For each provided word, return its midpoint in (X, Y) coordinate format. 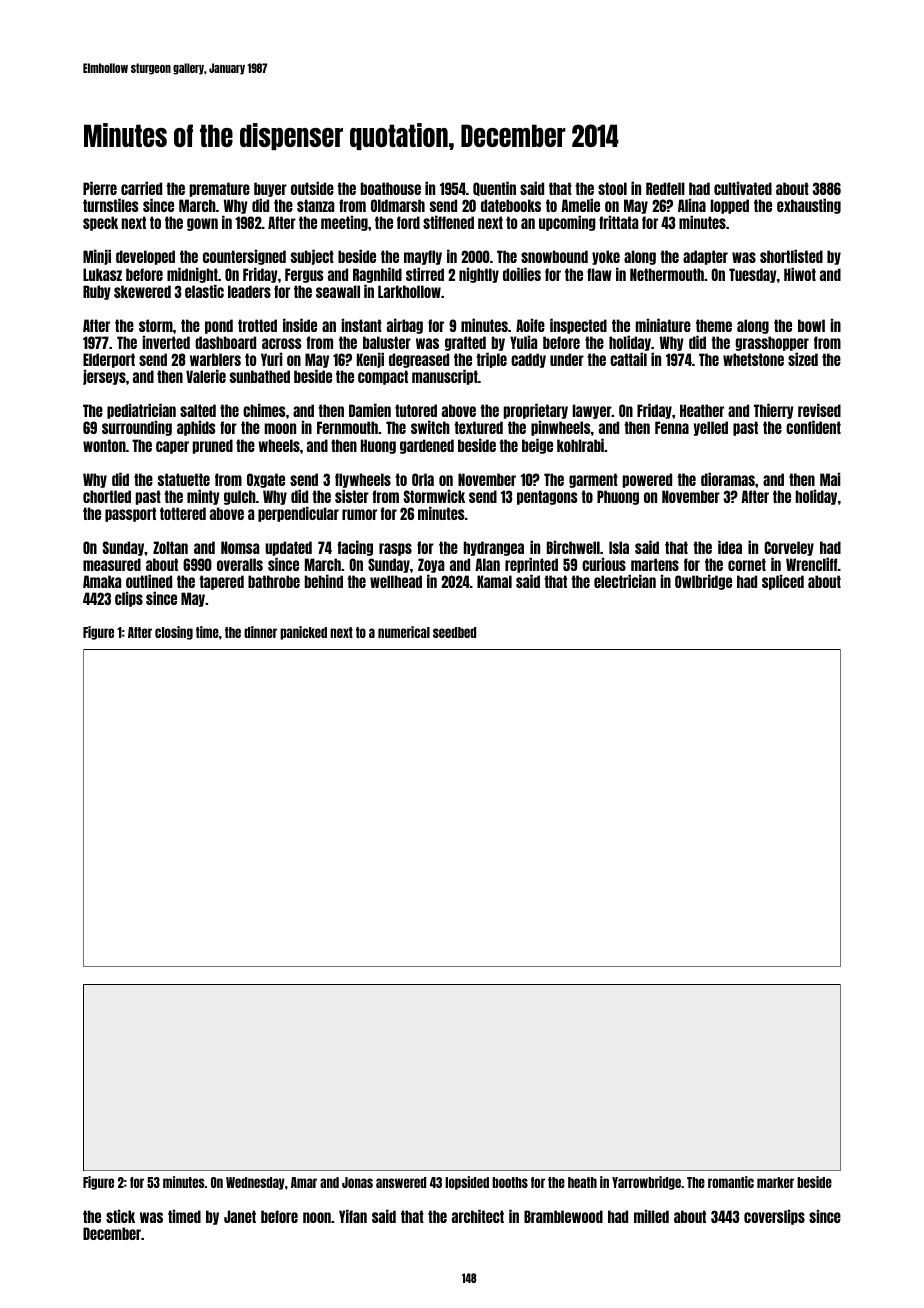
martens (655, 564)
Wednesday (255, 1183)
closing (174, 633)
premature (220, 189)
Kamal (494, 581)
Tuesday (753, 275)
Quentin (494, 188)
